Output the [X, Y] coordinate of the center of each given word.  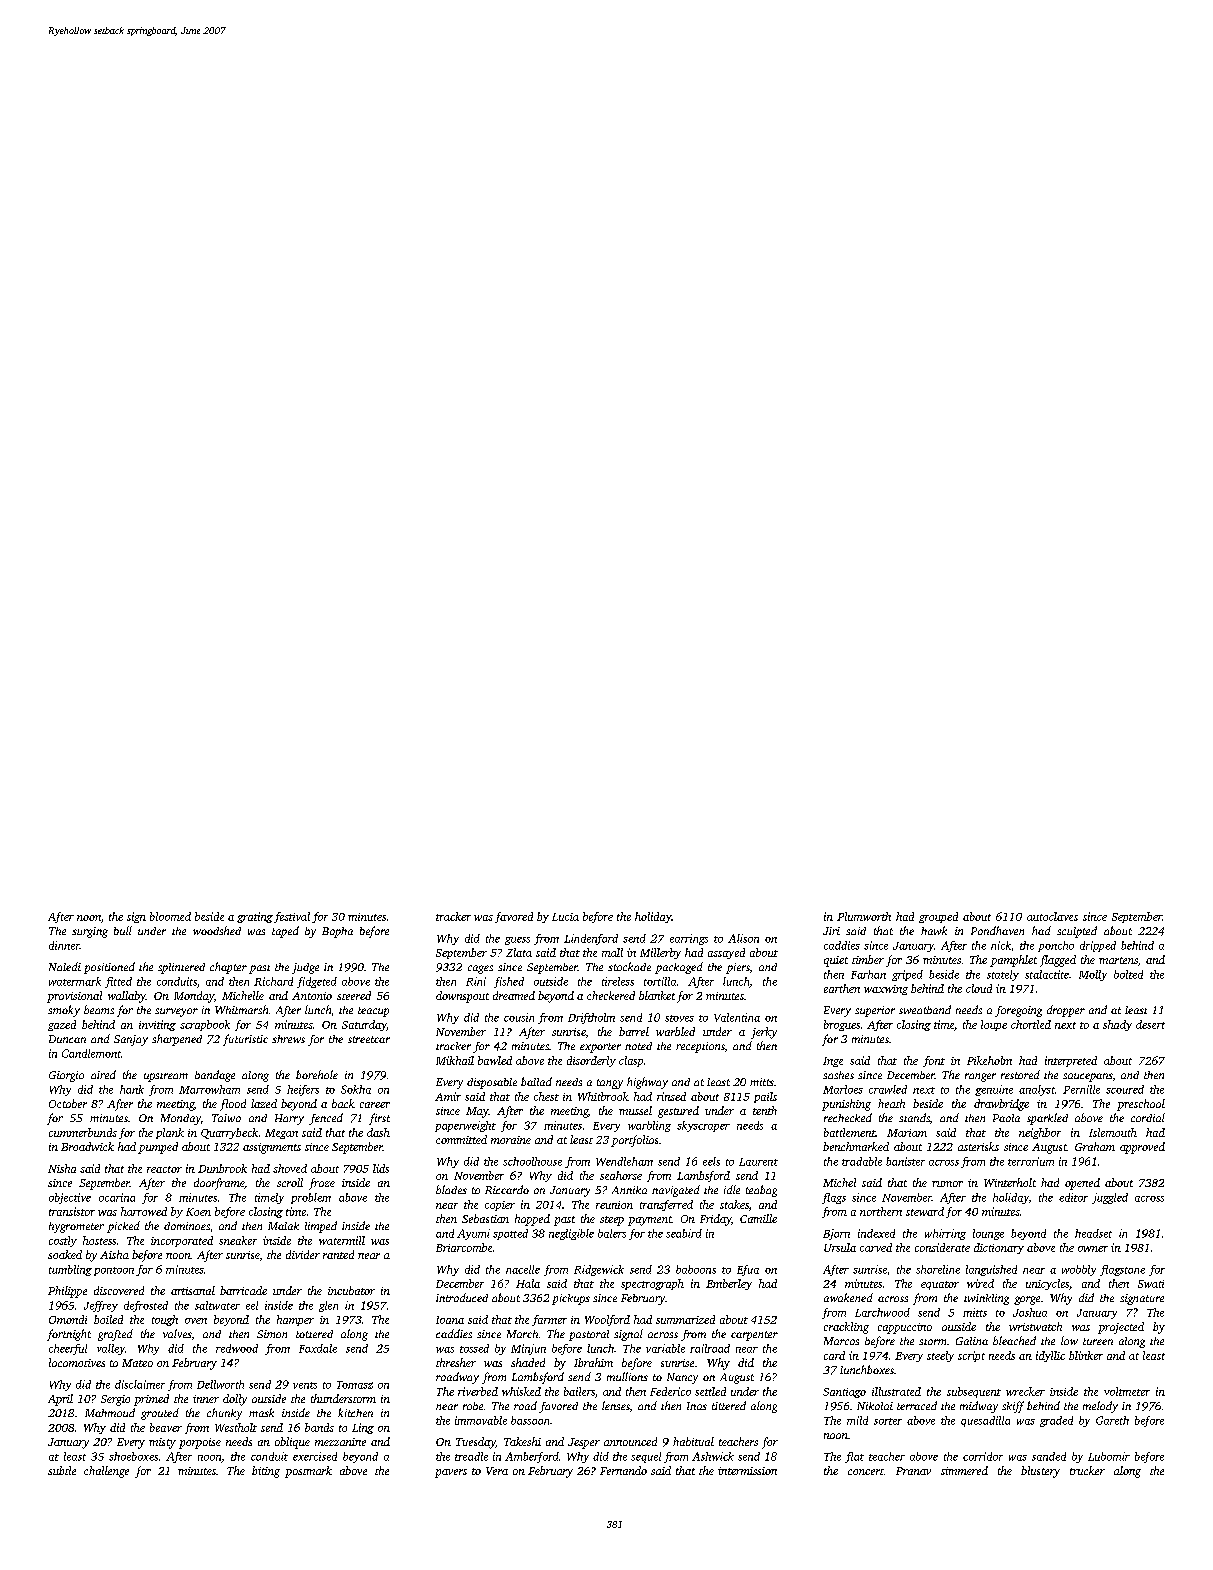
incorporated [182, 1241]
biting [266, 1472]
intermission [747, 1471]
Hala [528, 1283]
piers [738, 968]
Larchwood [882, 1312]
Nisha [62, 1168]
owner [1093, 1249]
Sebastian [485, 1218]
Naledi [65, 966]
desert [1150, 1024]
